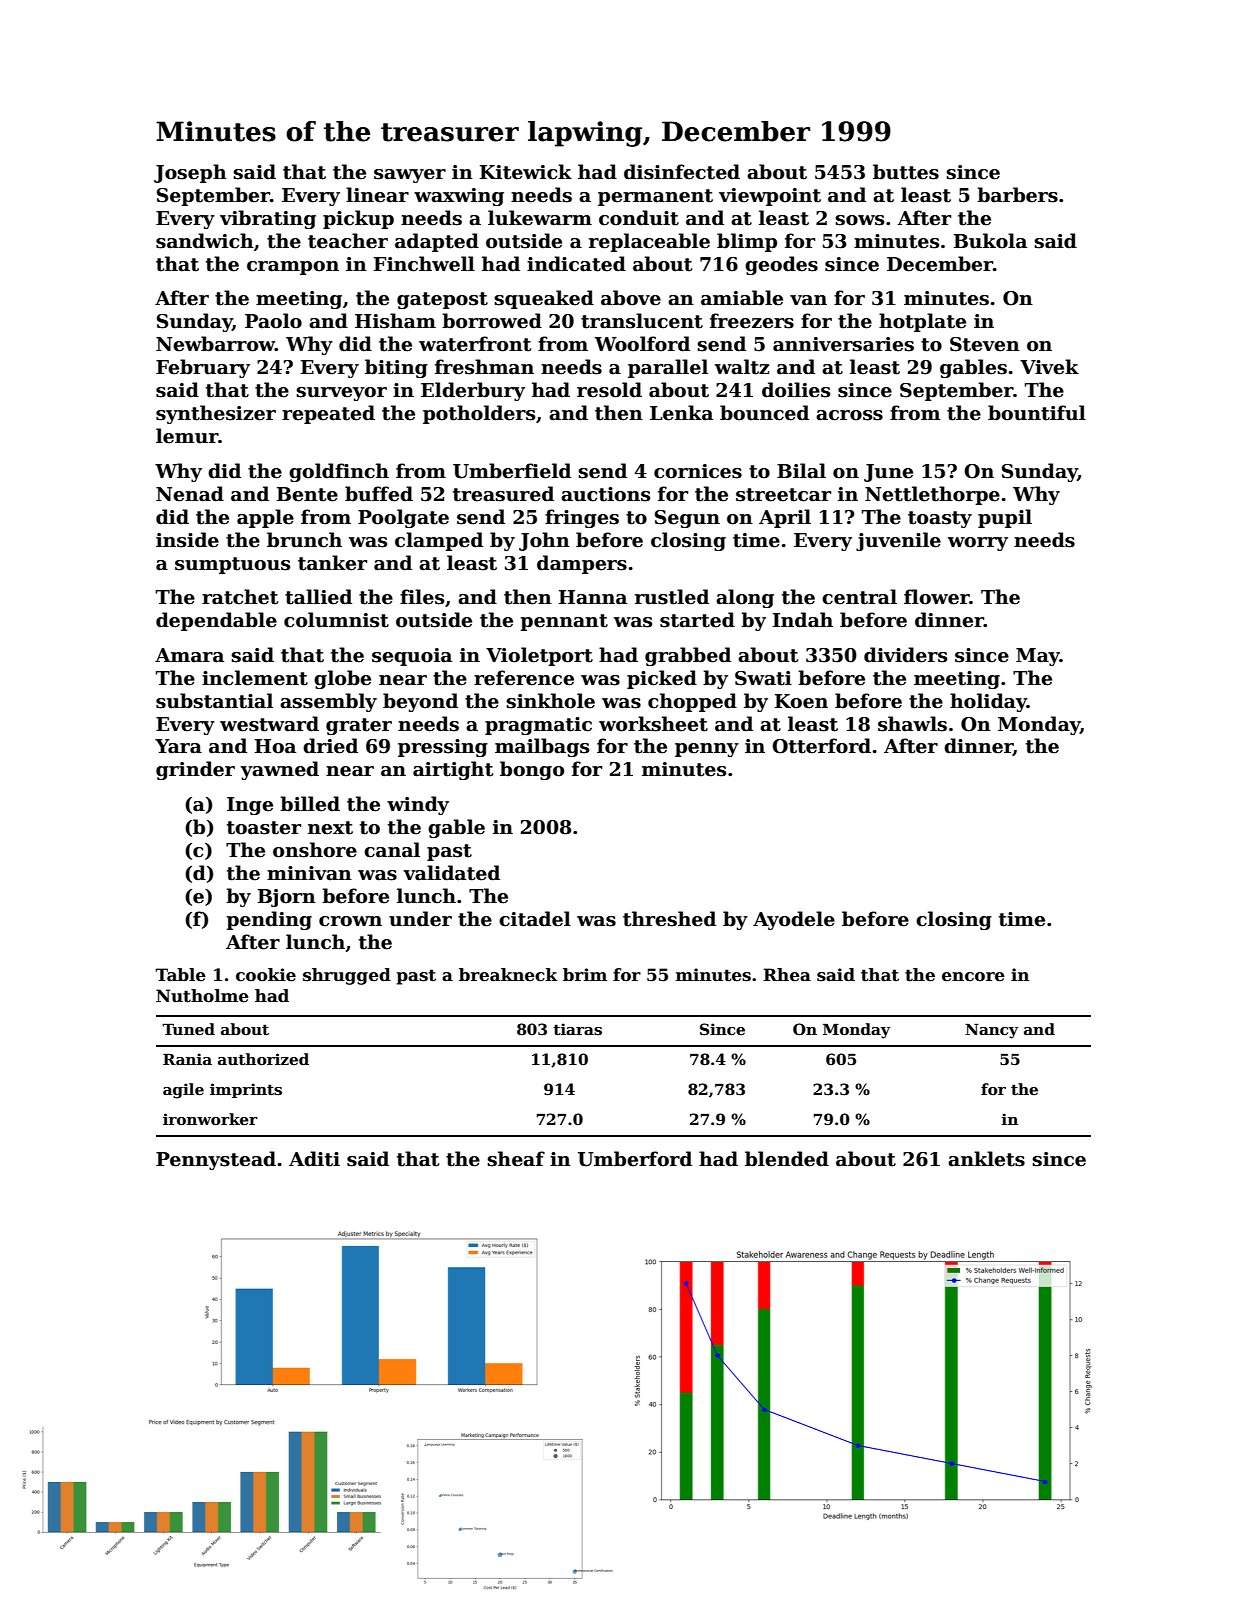 This screenshot has width=1246, height=1613. What do you see at coordinates (328, 414) in the screenshot?
I see `repeated` at bounding box center [328, 414].
